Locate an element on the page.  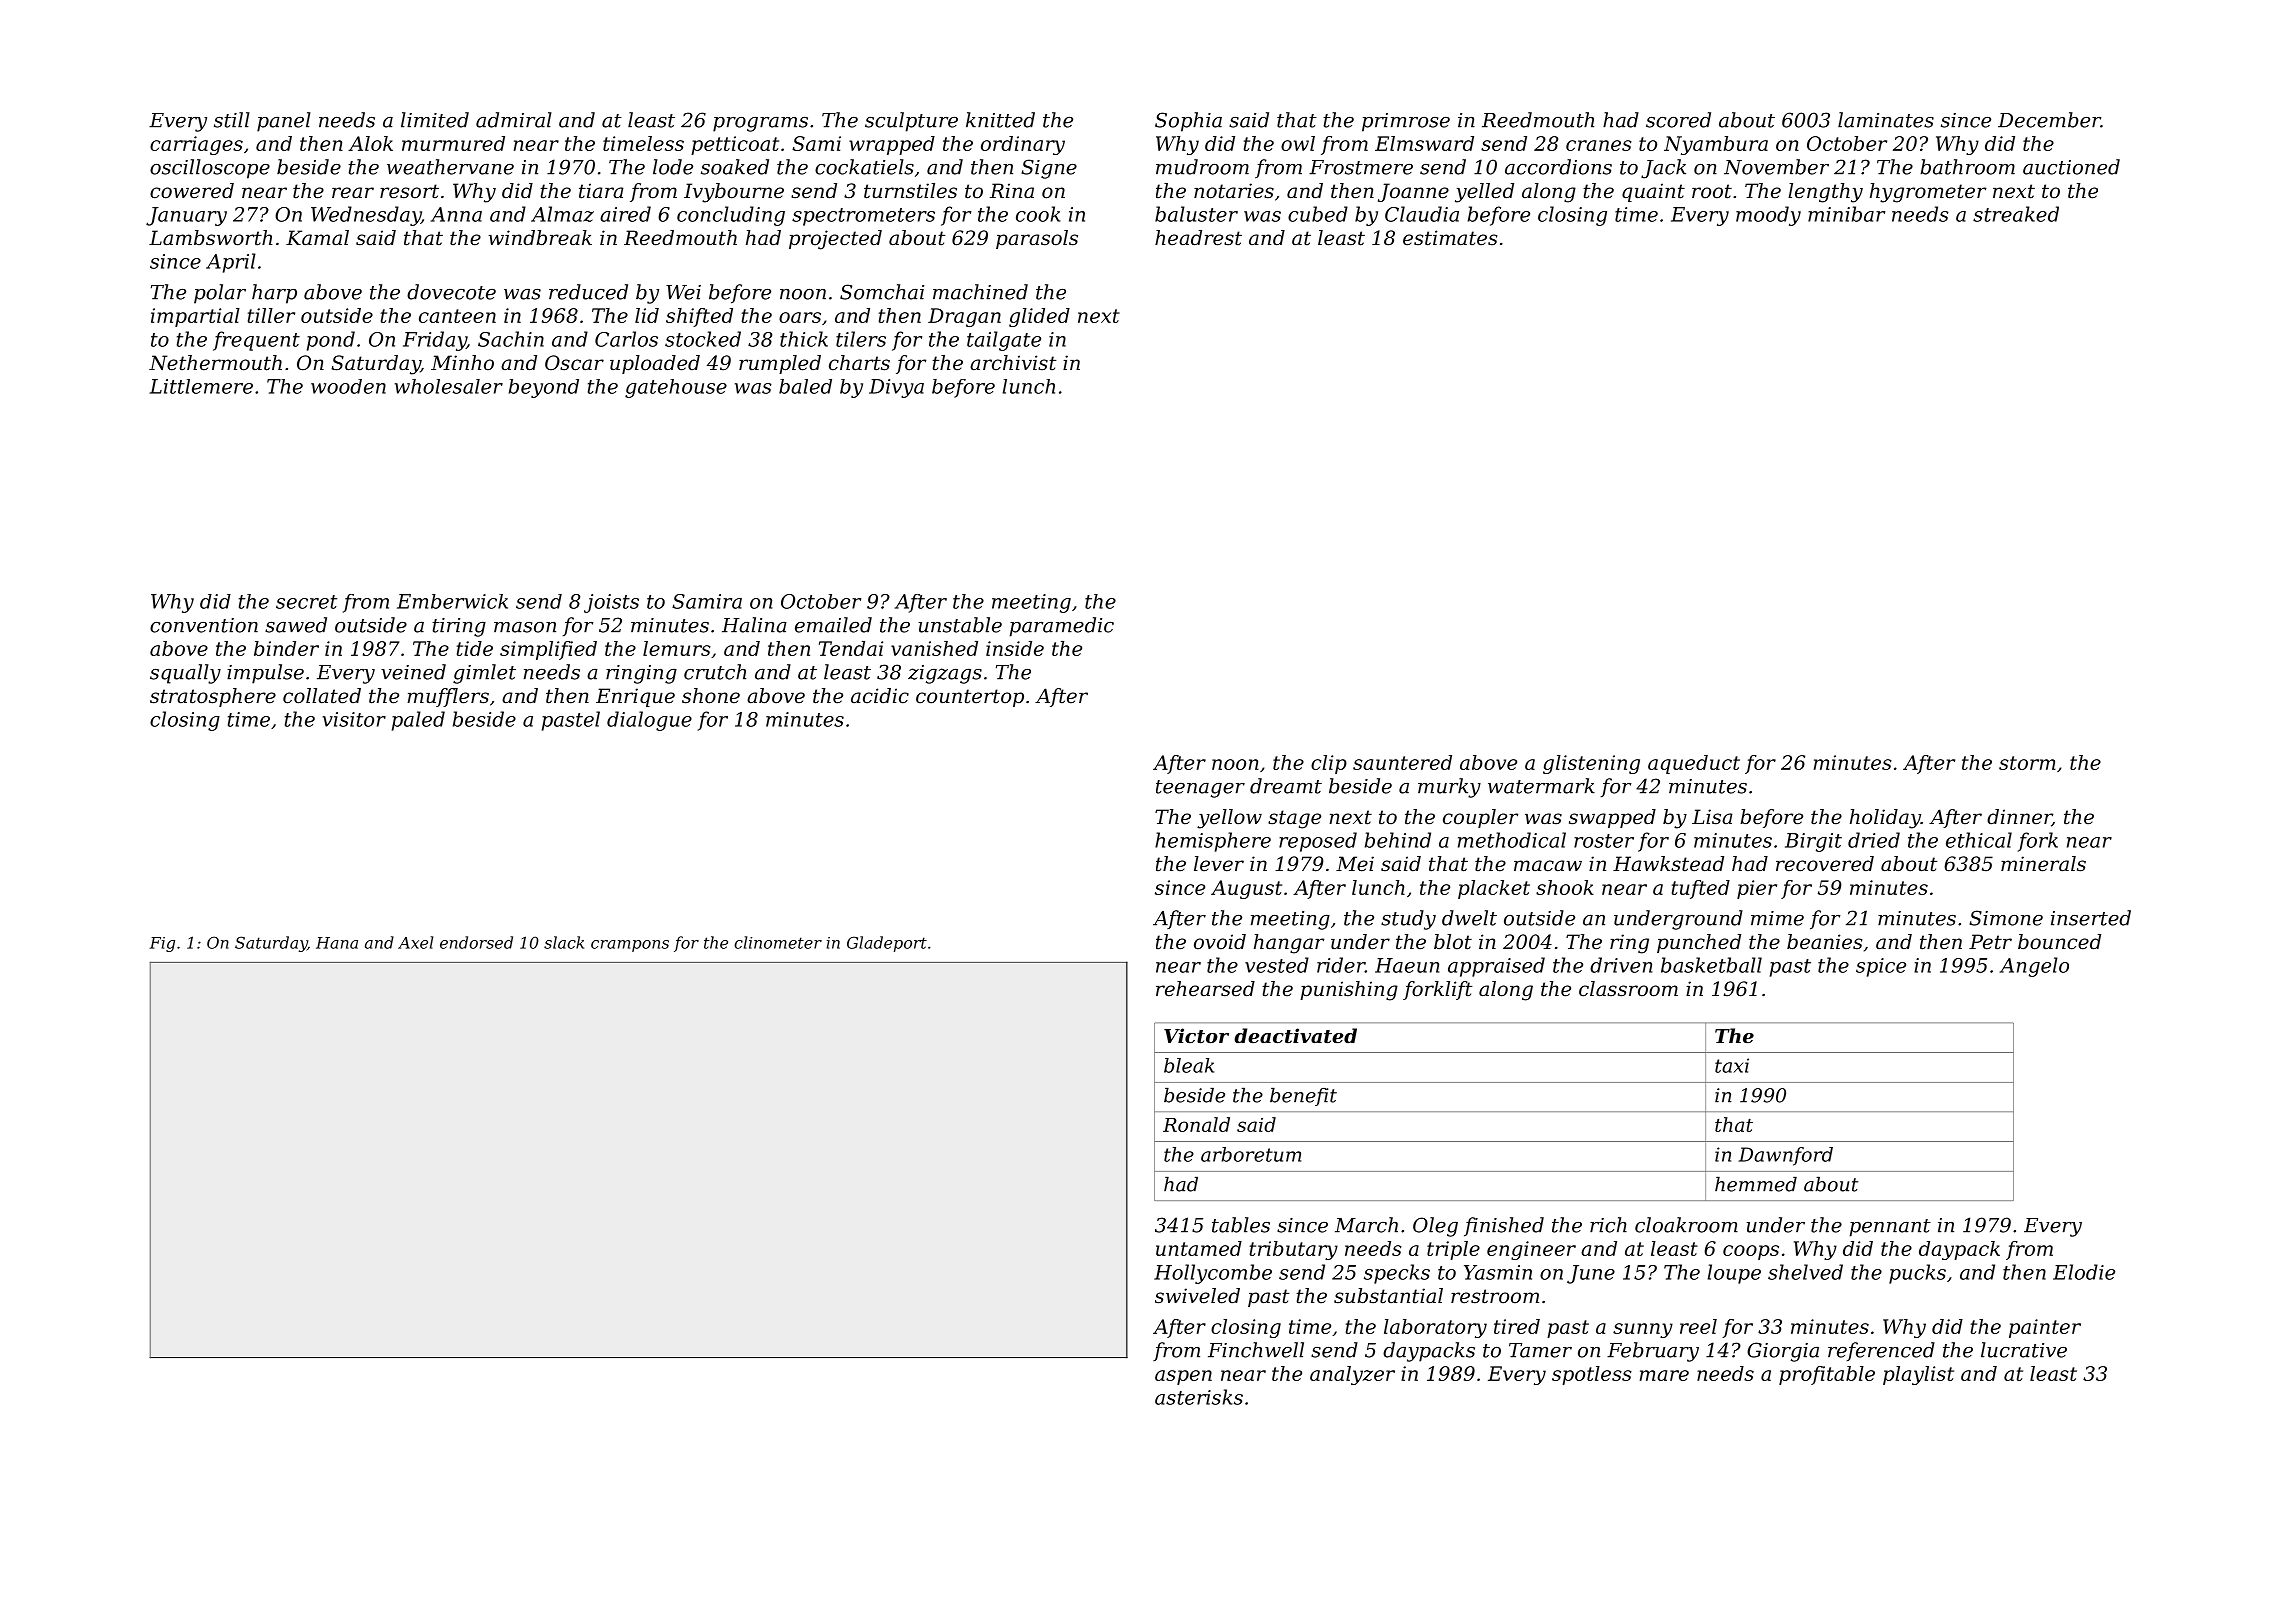
knitted is located at coordinates (1000, 120).
